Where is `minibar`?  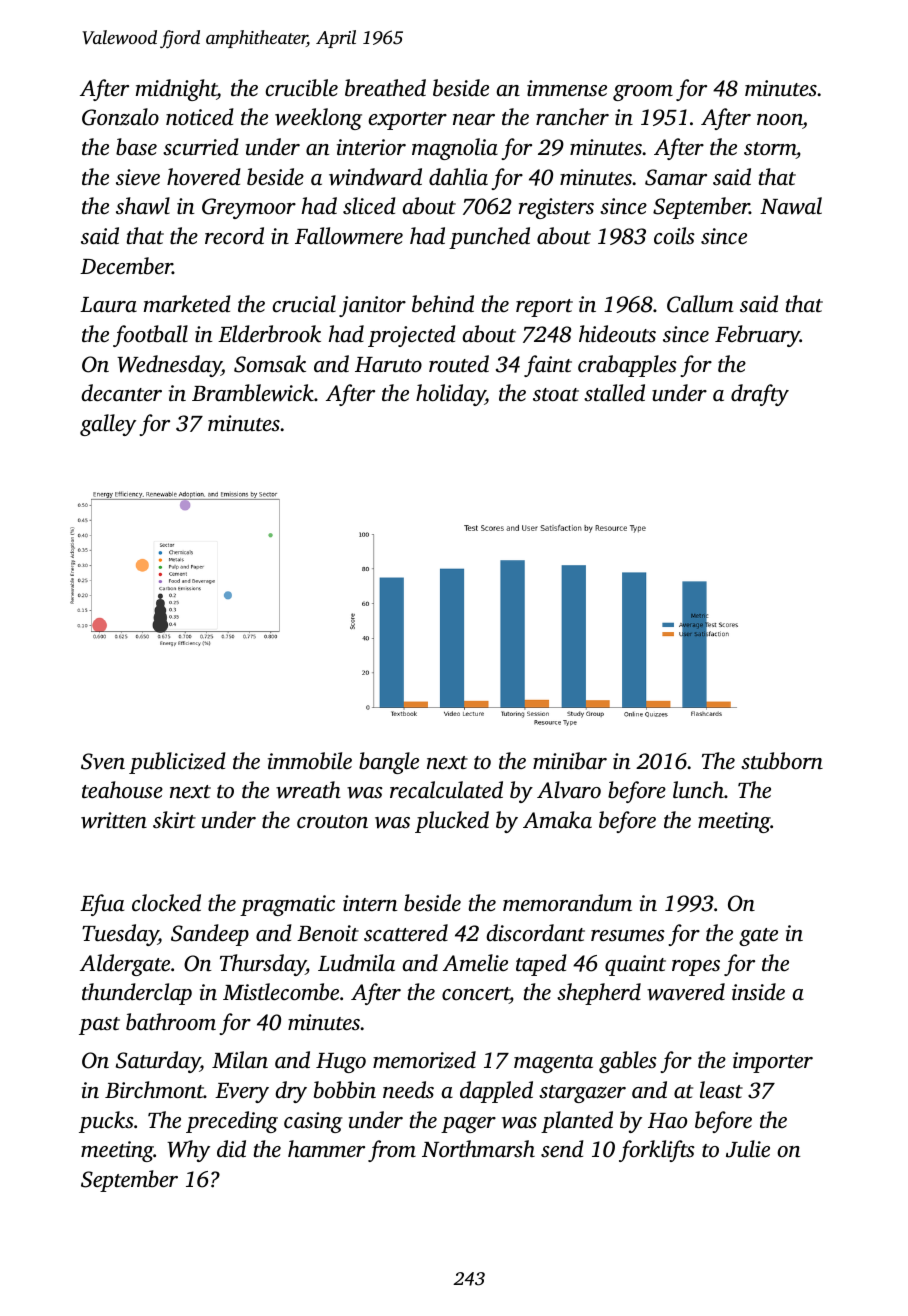
minibar is located at coordinates (570, 761).
